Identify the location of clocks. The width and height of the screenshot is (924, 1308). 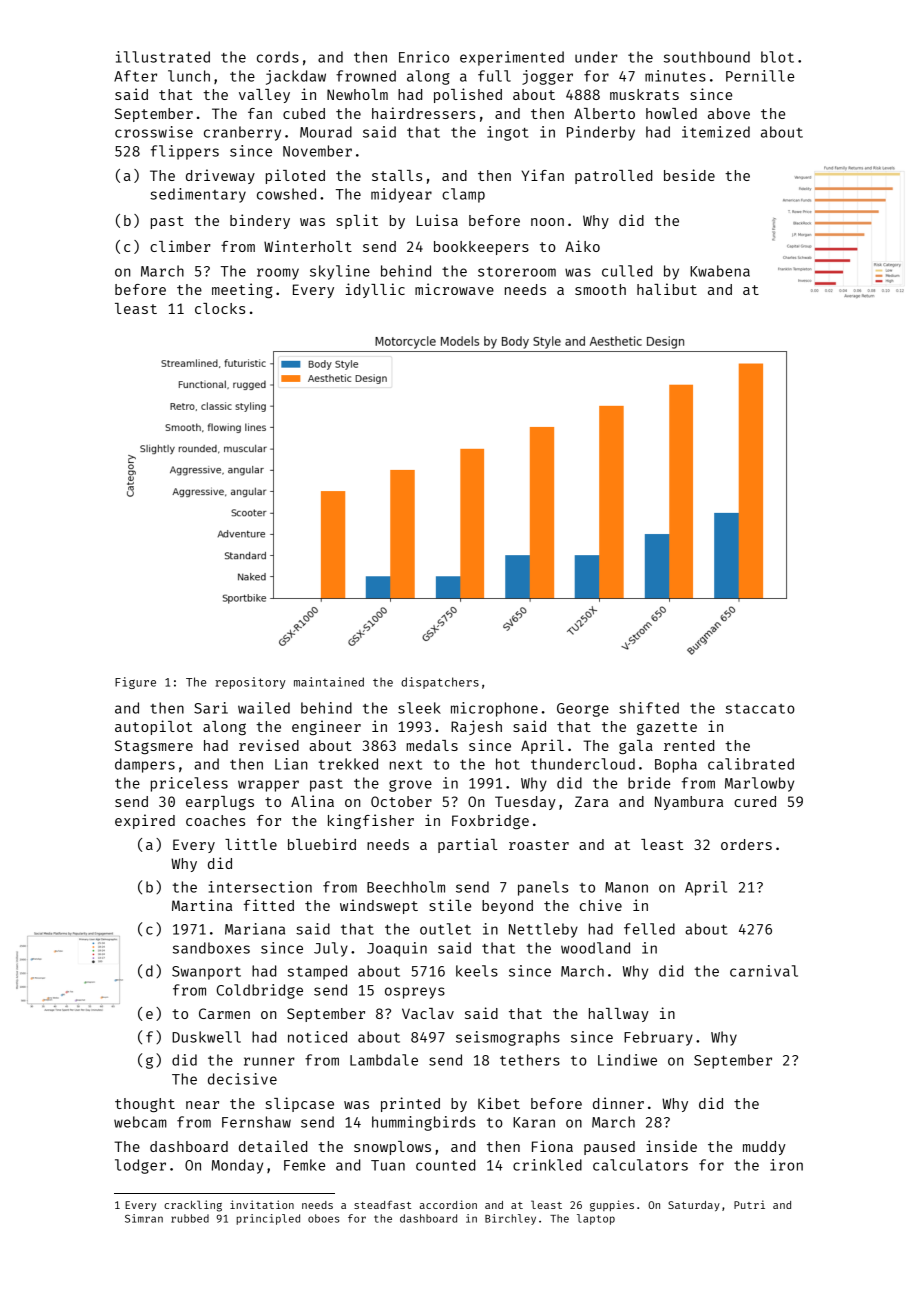
(220, 308).
